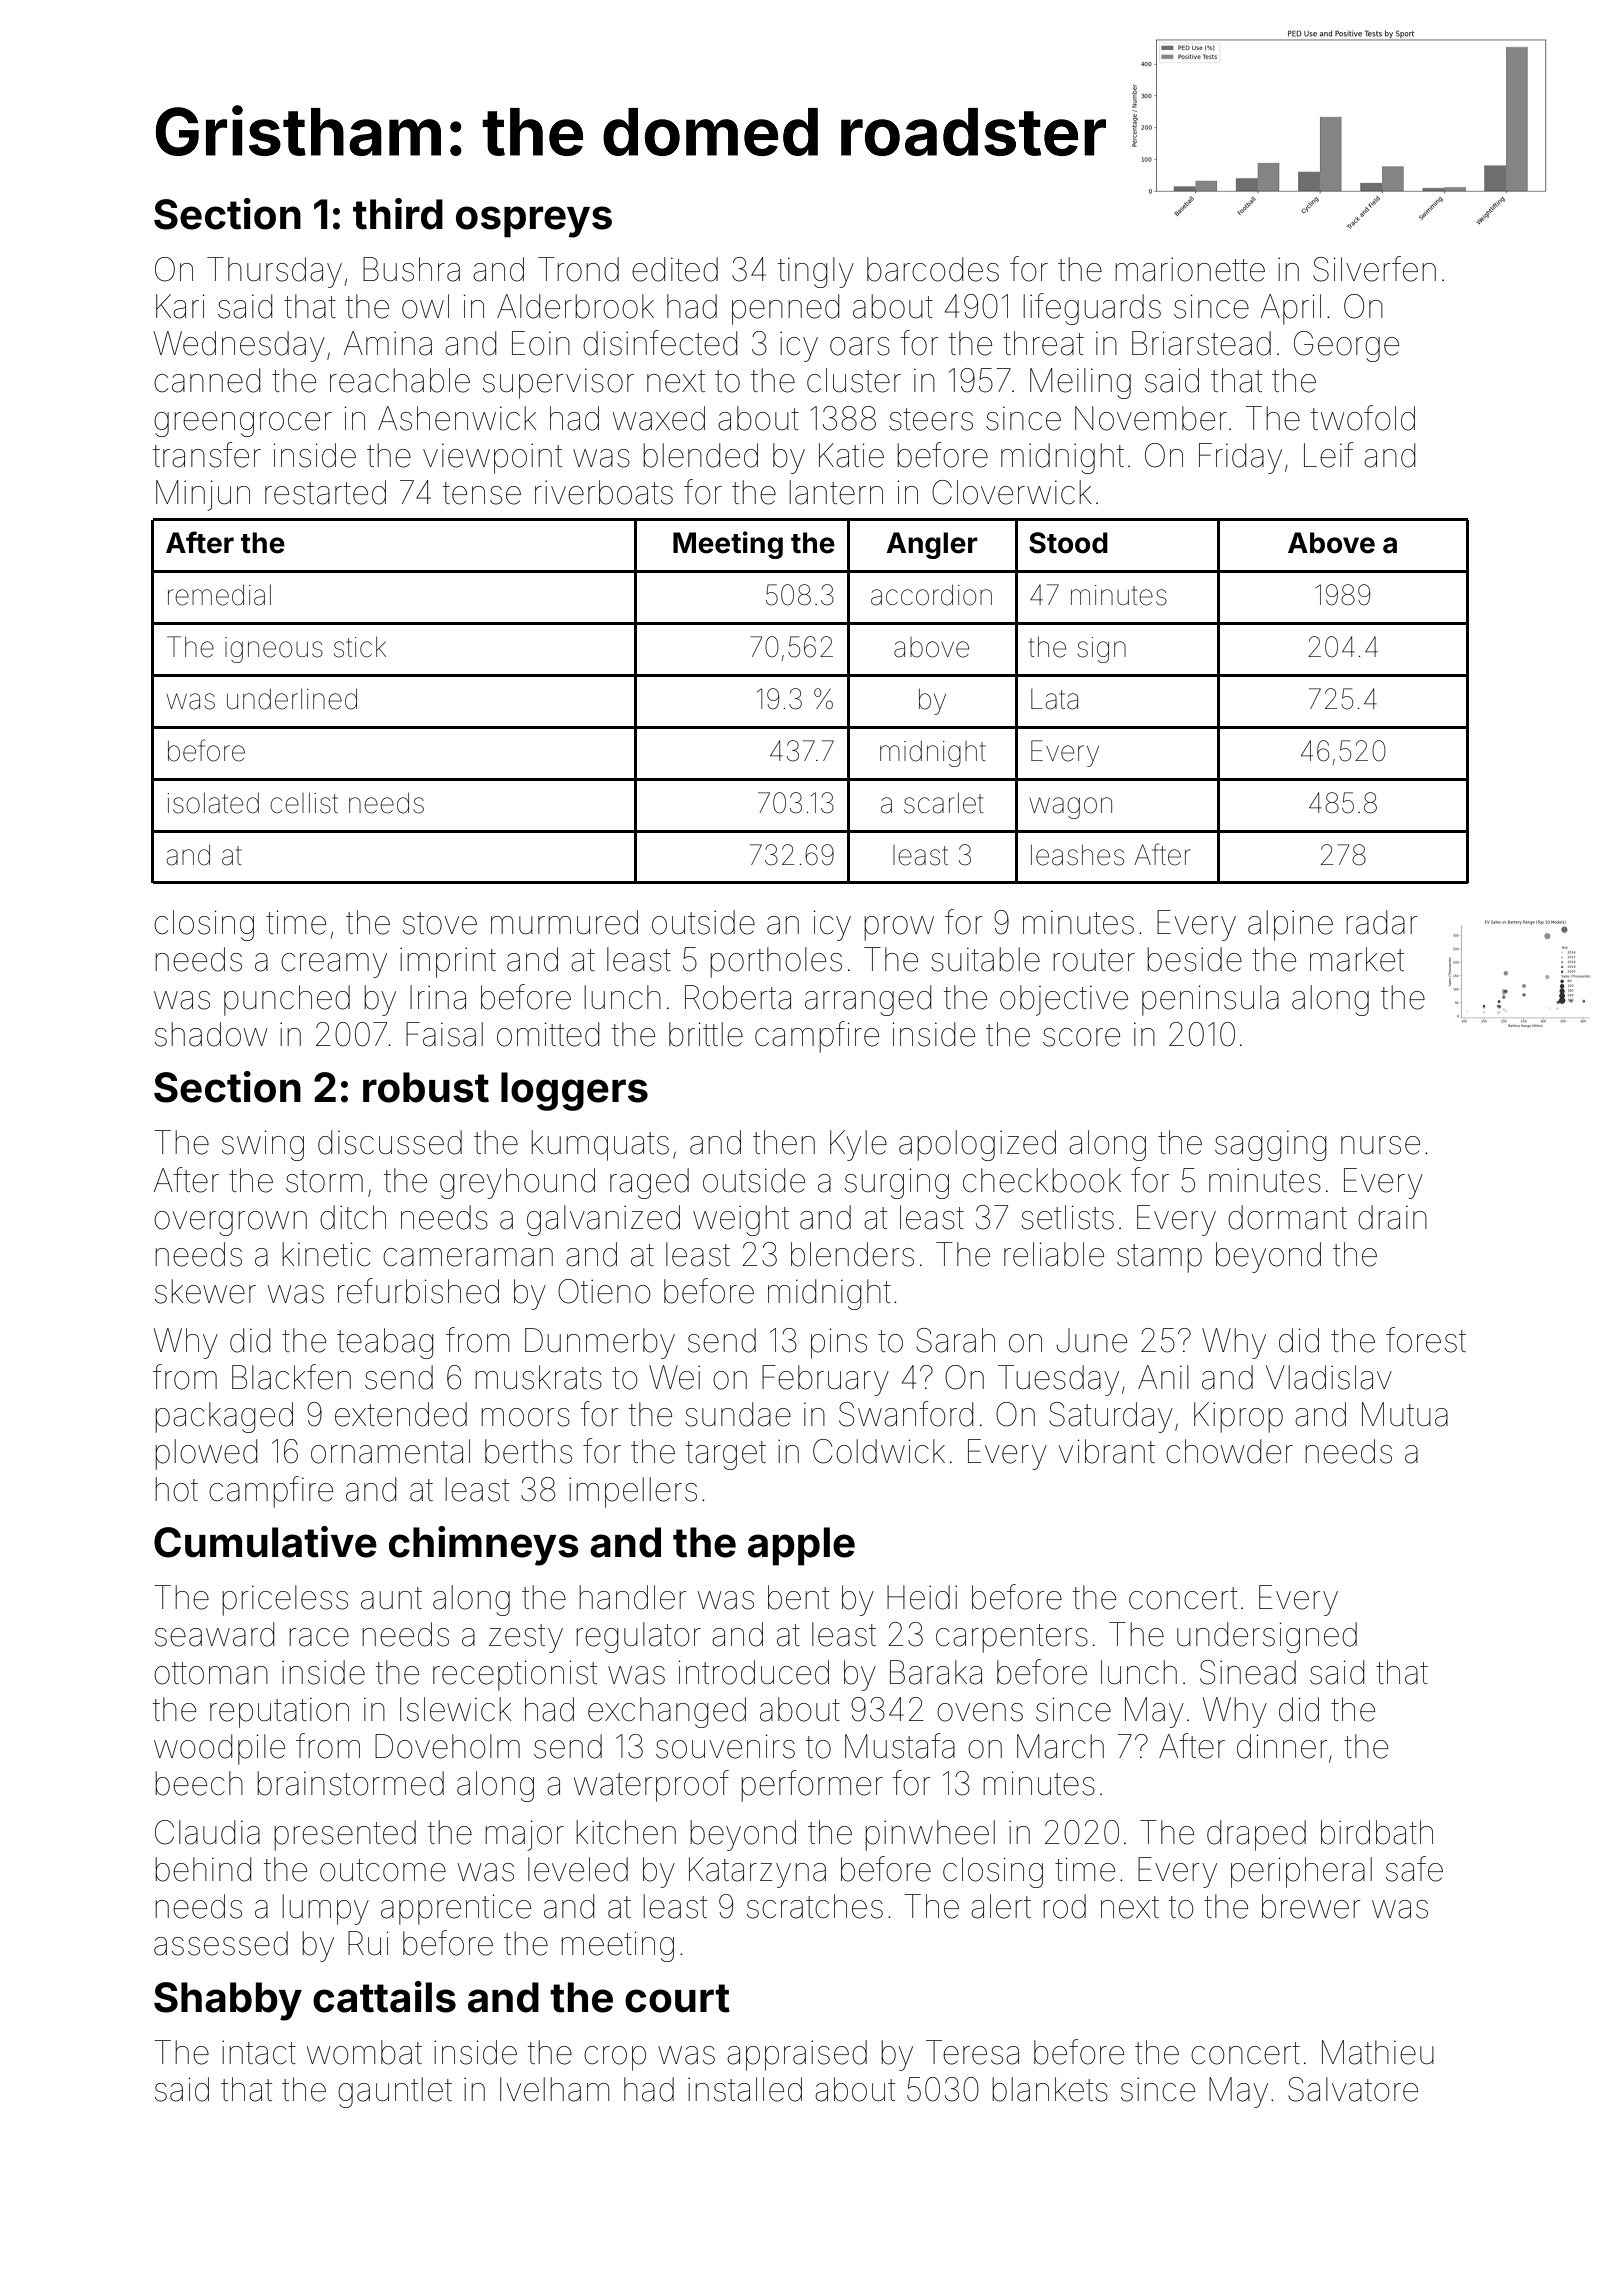  I want to click on third, so click(398, 214).
